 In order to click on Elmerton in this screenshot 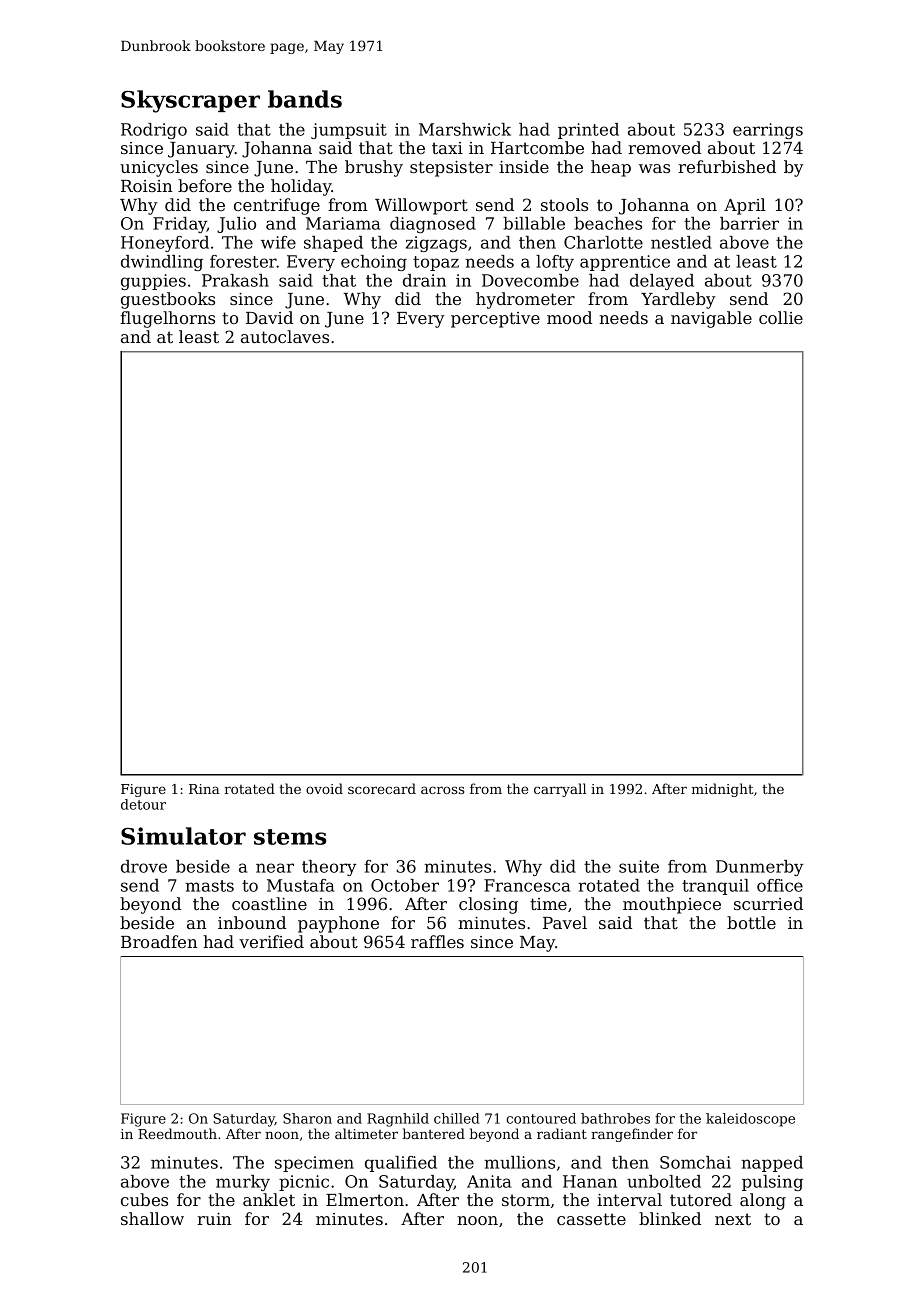, I will do `click(365, 1199)`.
